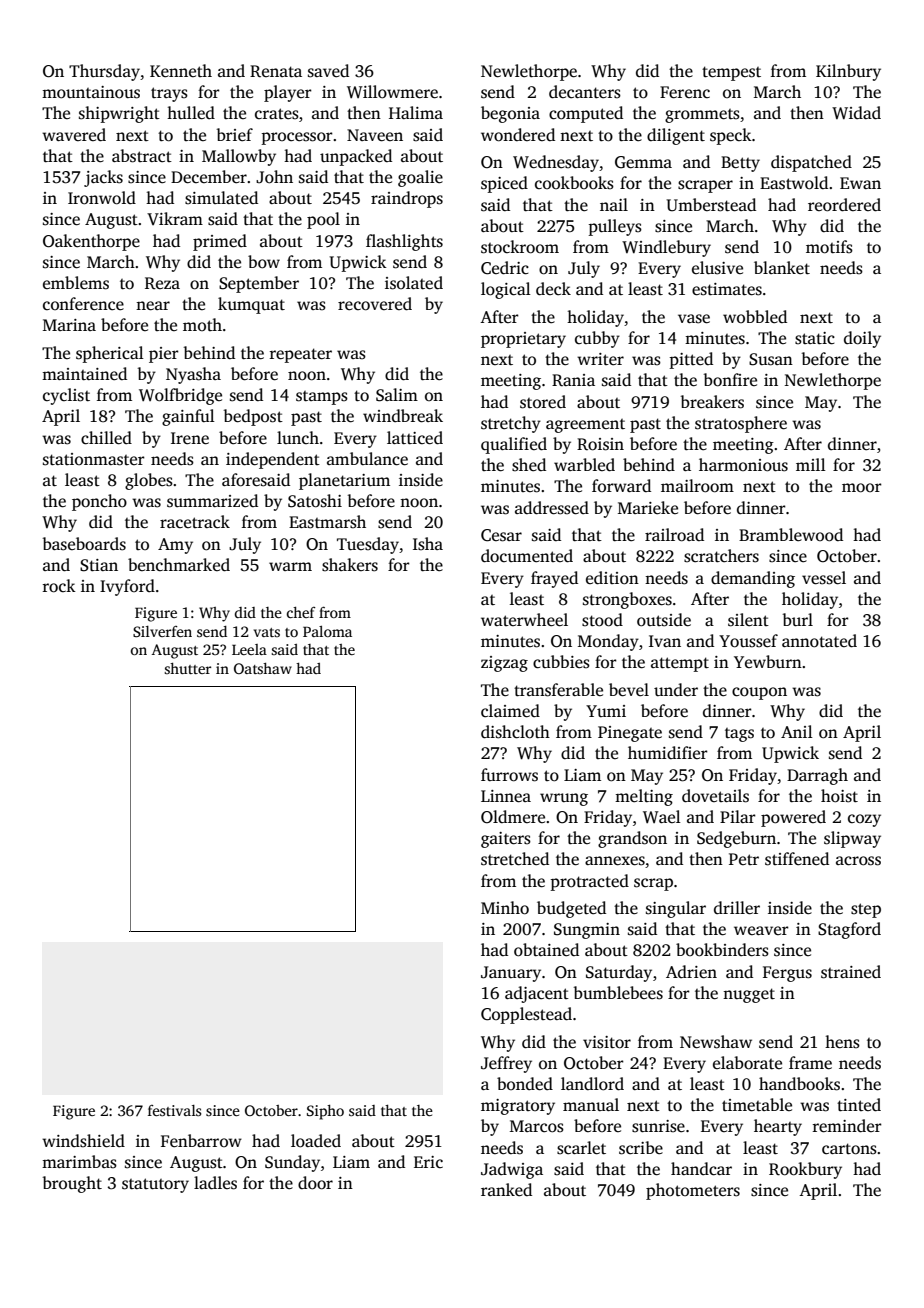 The width and height of the page is (924, 1308). What do you see at coordinates (84, 544) in the page?
I see `baseboards` at bounding box center [84, 544].
